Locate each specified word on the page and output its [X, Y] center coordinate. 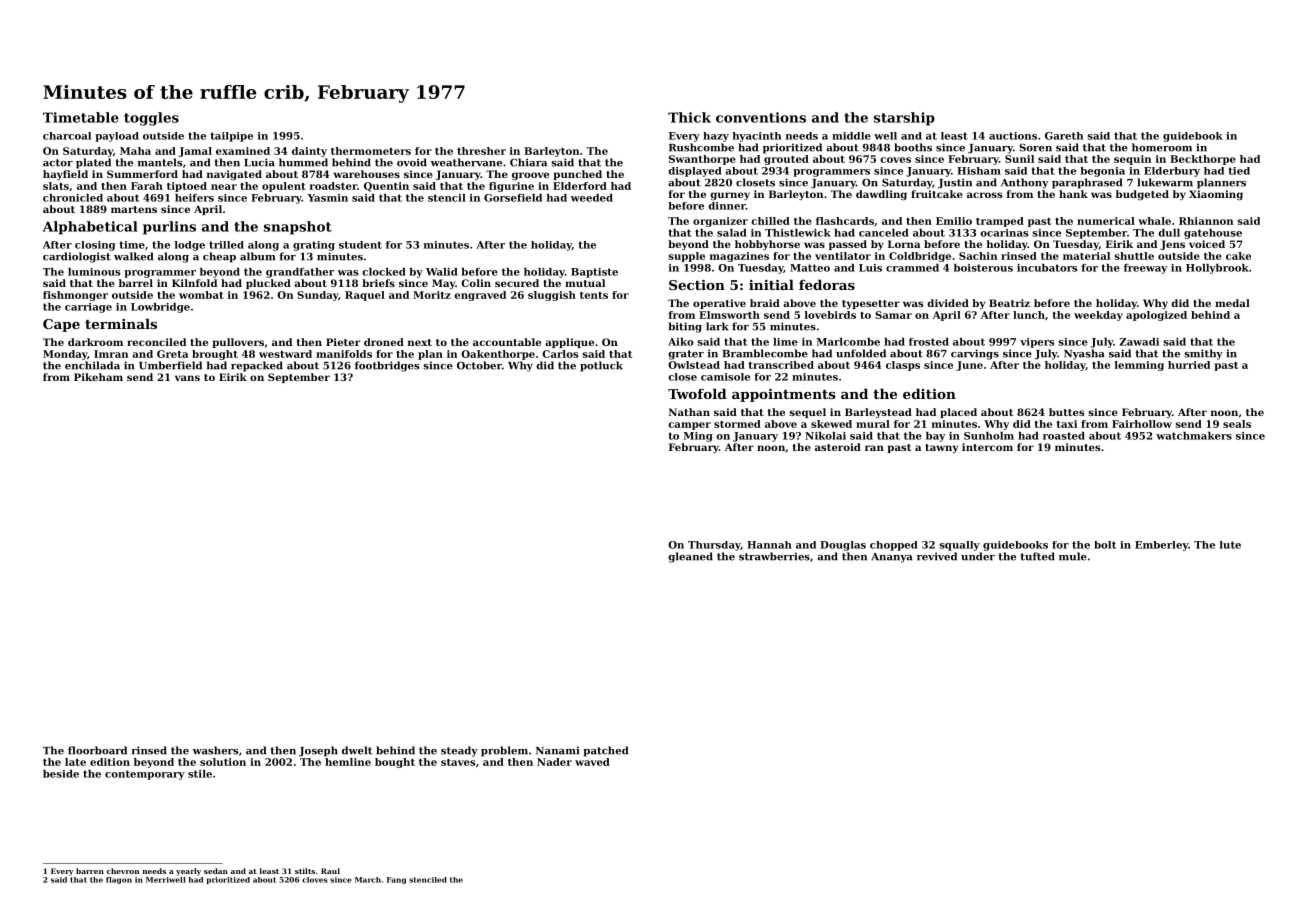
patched [605, 751]
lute [1230, 545]
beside [61, 774]
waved [592, 762]
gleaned [690, 557]
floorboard [97, 750]
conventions [761, 117]
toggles [151, 119]
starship [904, 119]
